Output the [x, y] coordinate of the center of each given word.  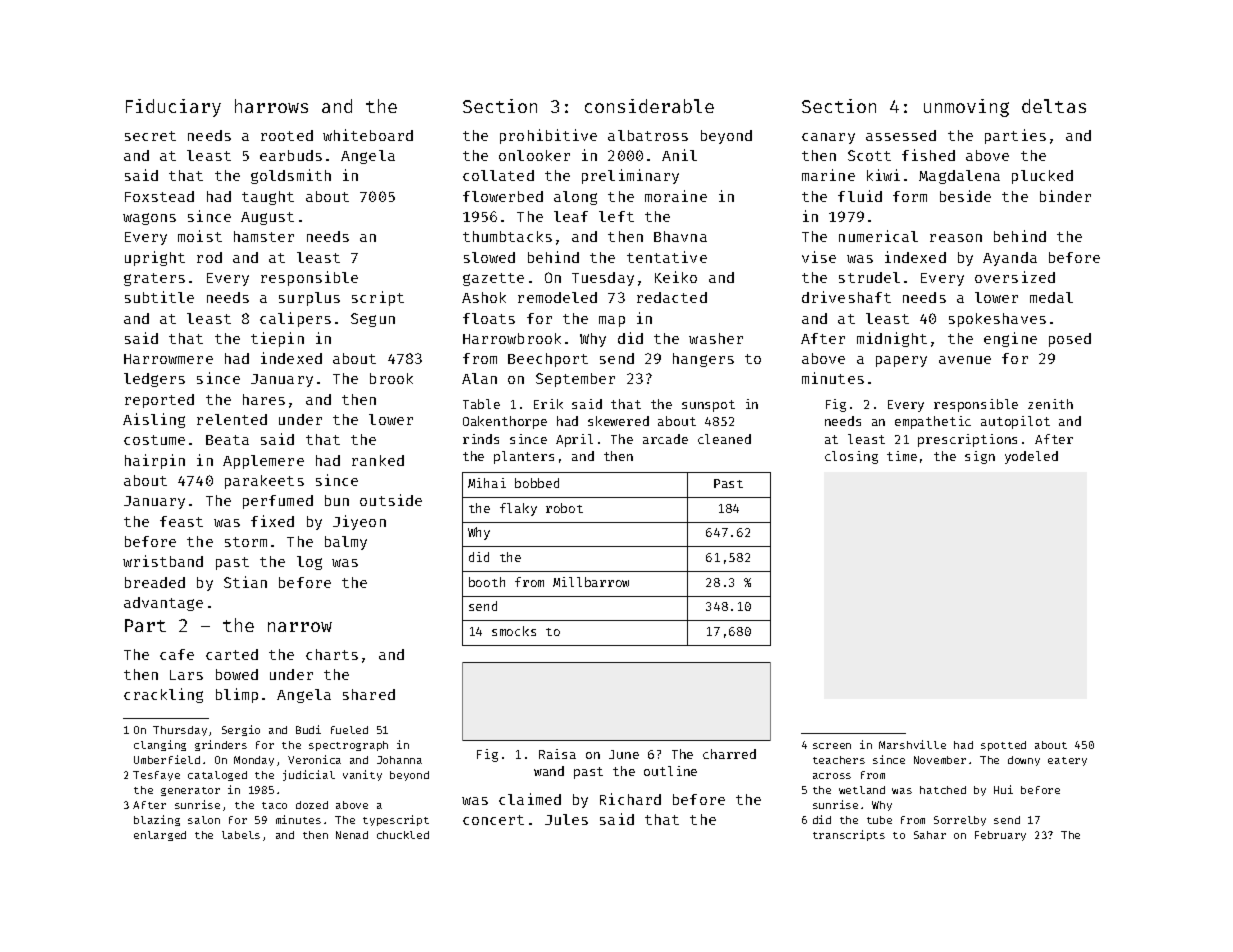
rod [209, 257]
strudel [869, 277]
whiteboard [368, 135]
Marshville [912, 744]
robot [564, 508]
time [902, 456]
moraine [676, 196]
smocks [514, 631]
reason [956, 238]
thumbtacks [507, 236]
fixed [272, 521]
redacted [672, 297]
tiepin [277, 339]
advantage [163, 604]
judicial [309, 775]
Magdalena [959, 177]
